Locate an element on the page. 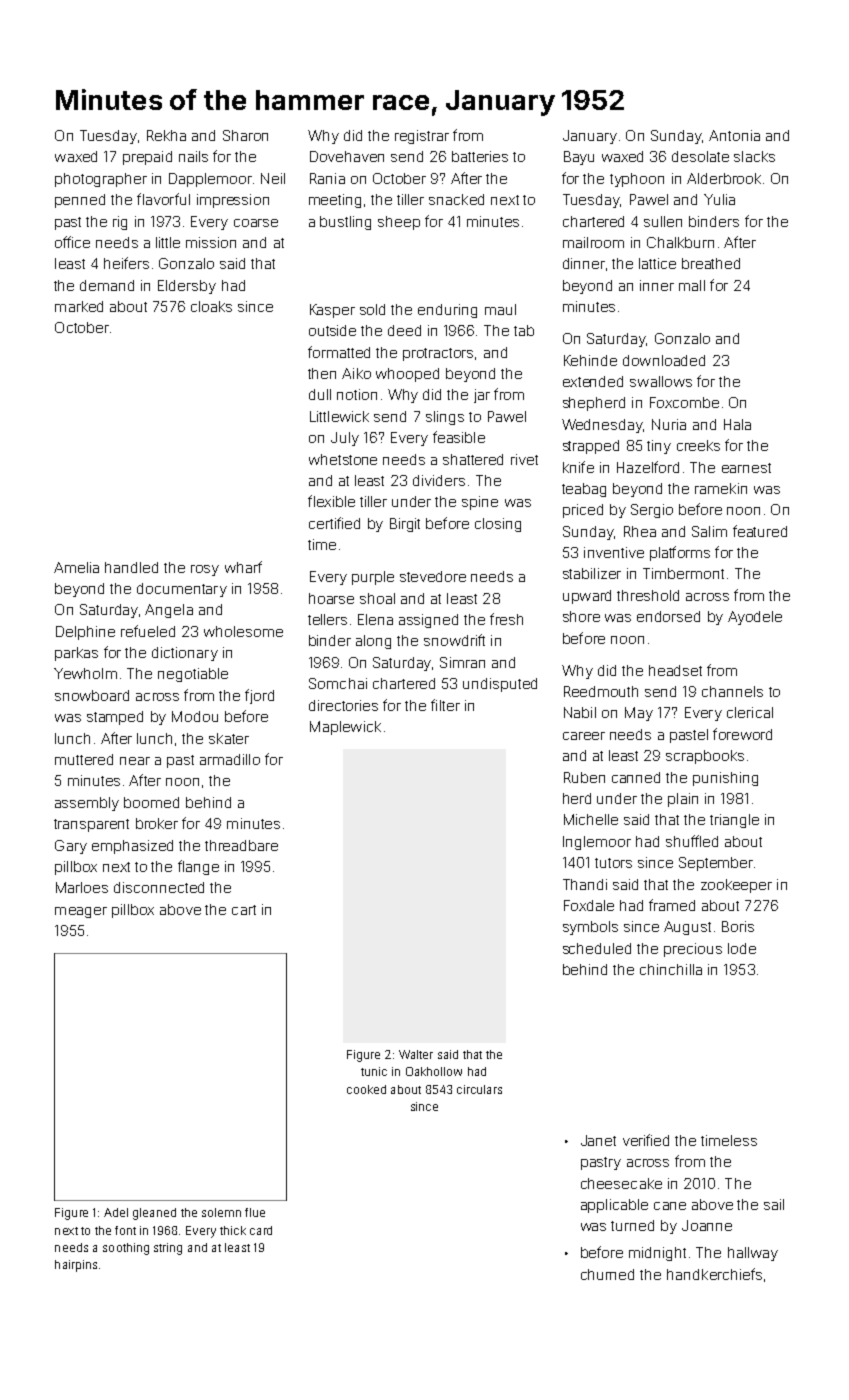 The height and width of the image is (1400, 849). rig is located at coordinates (120, 223).
